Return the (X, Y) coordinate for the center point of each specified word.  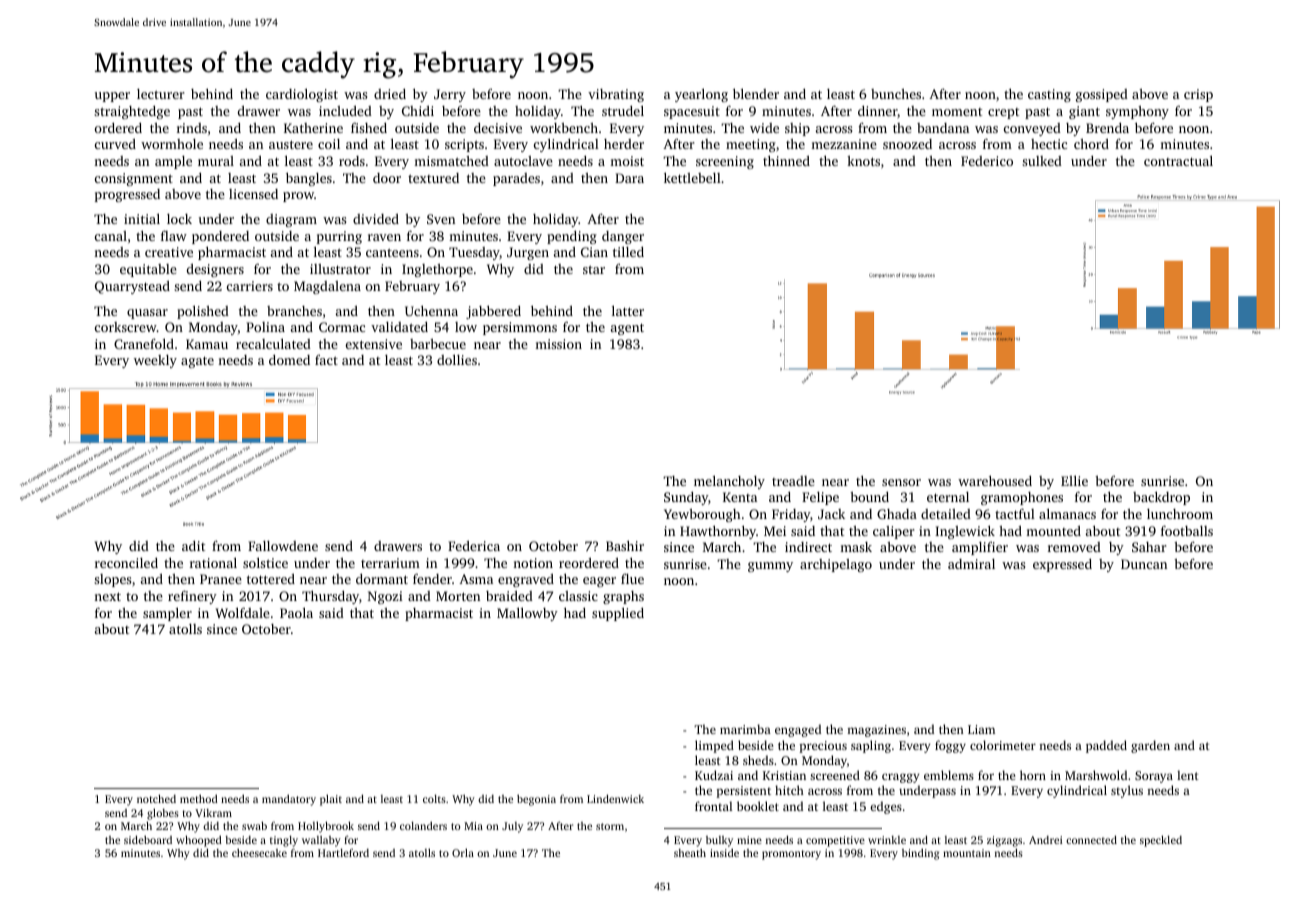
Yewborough (702, 515)
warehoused (995, 480)
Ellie (1074, 480)
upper (112, 97)
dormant (382, 579)
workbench (564, 128)
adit (193, 546)
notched (156, 798)
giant (1084, 112)
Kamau (207, 344)
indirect (808, 547)
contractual (1178, 160)
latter (628, 310)
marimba (745, 729)
